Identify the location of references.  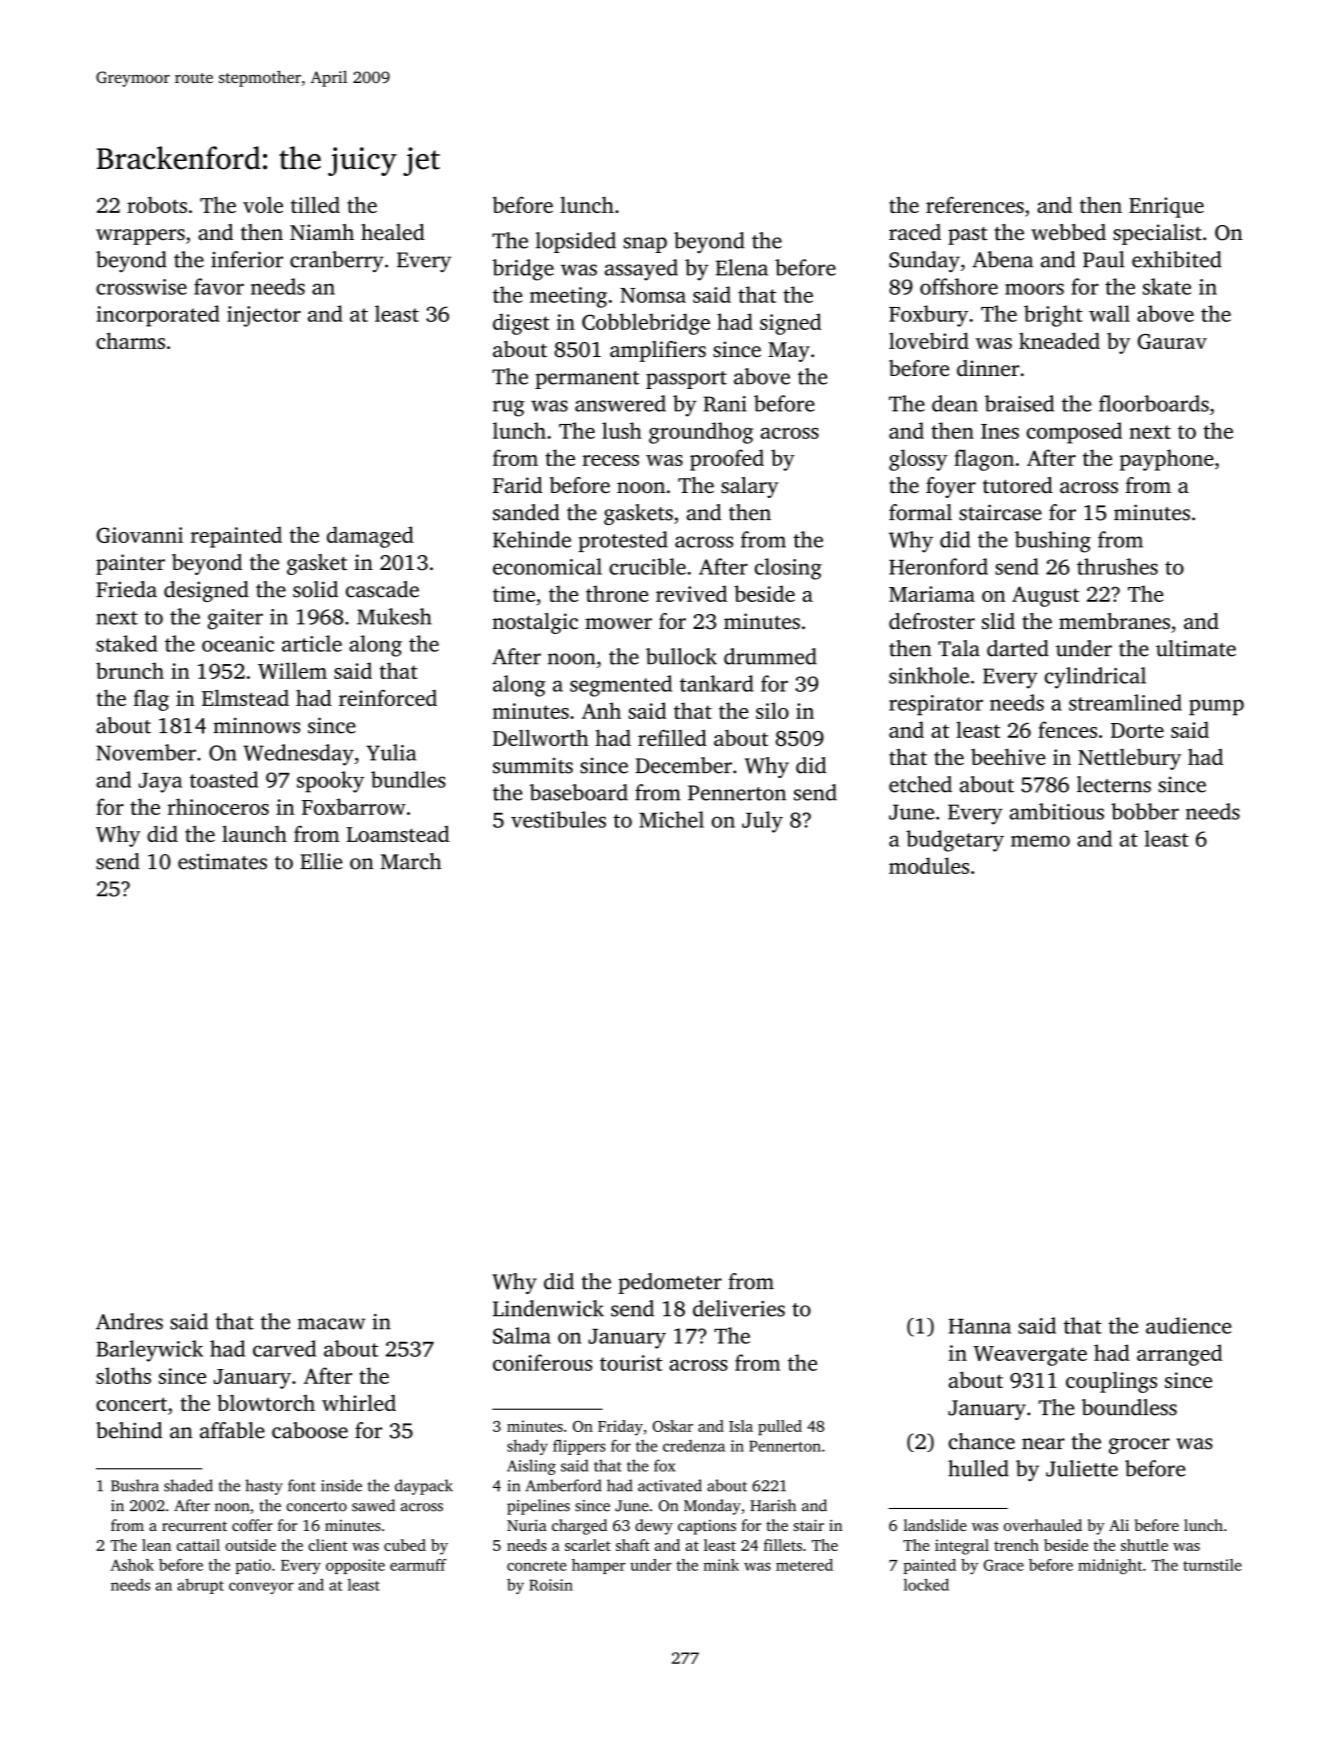
(975, 204).
